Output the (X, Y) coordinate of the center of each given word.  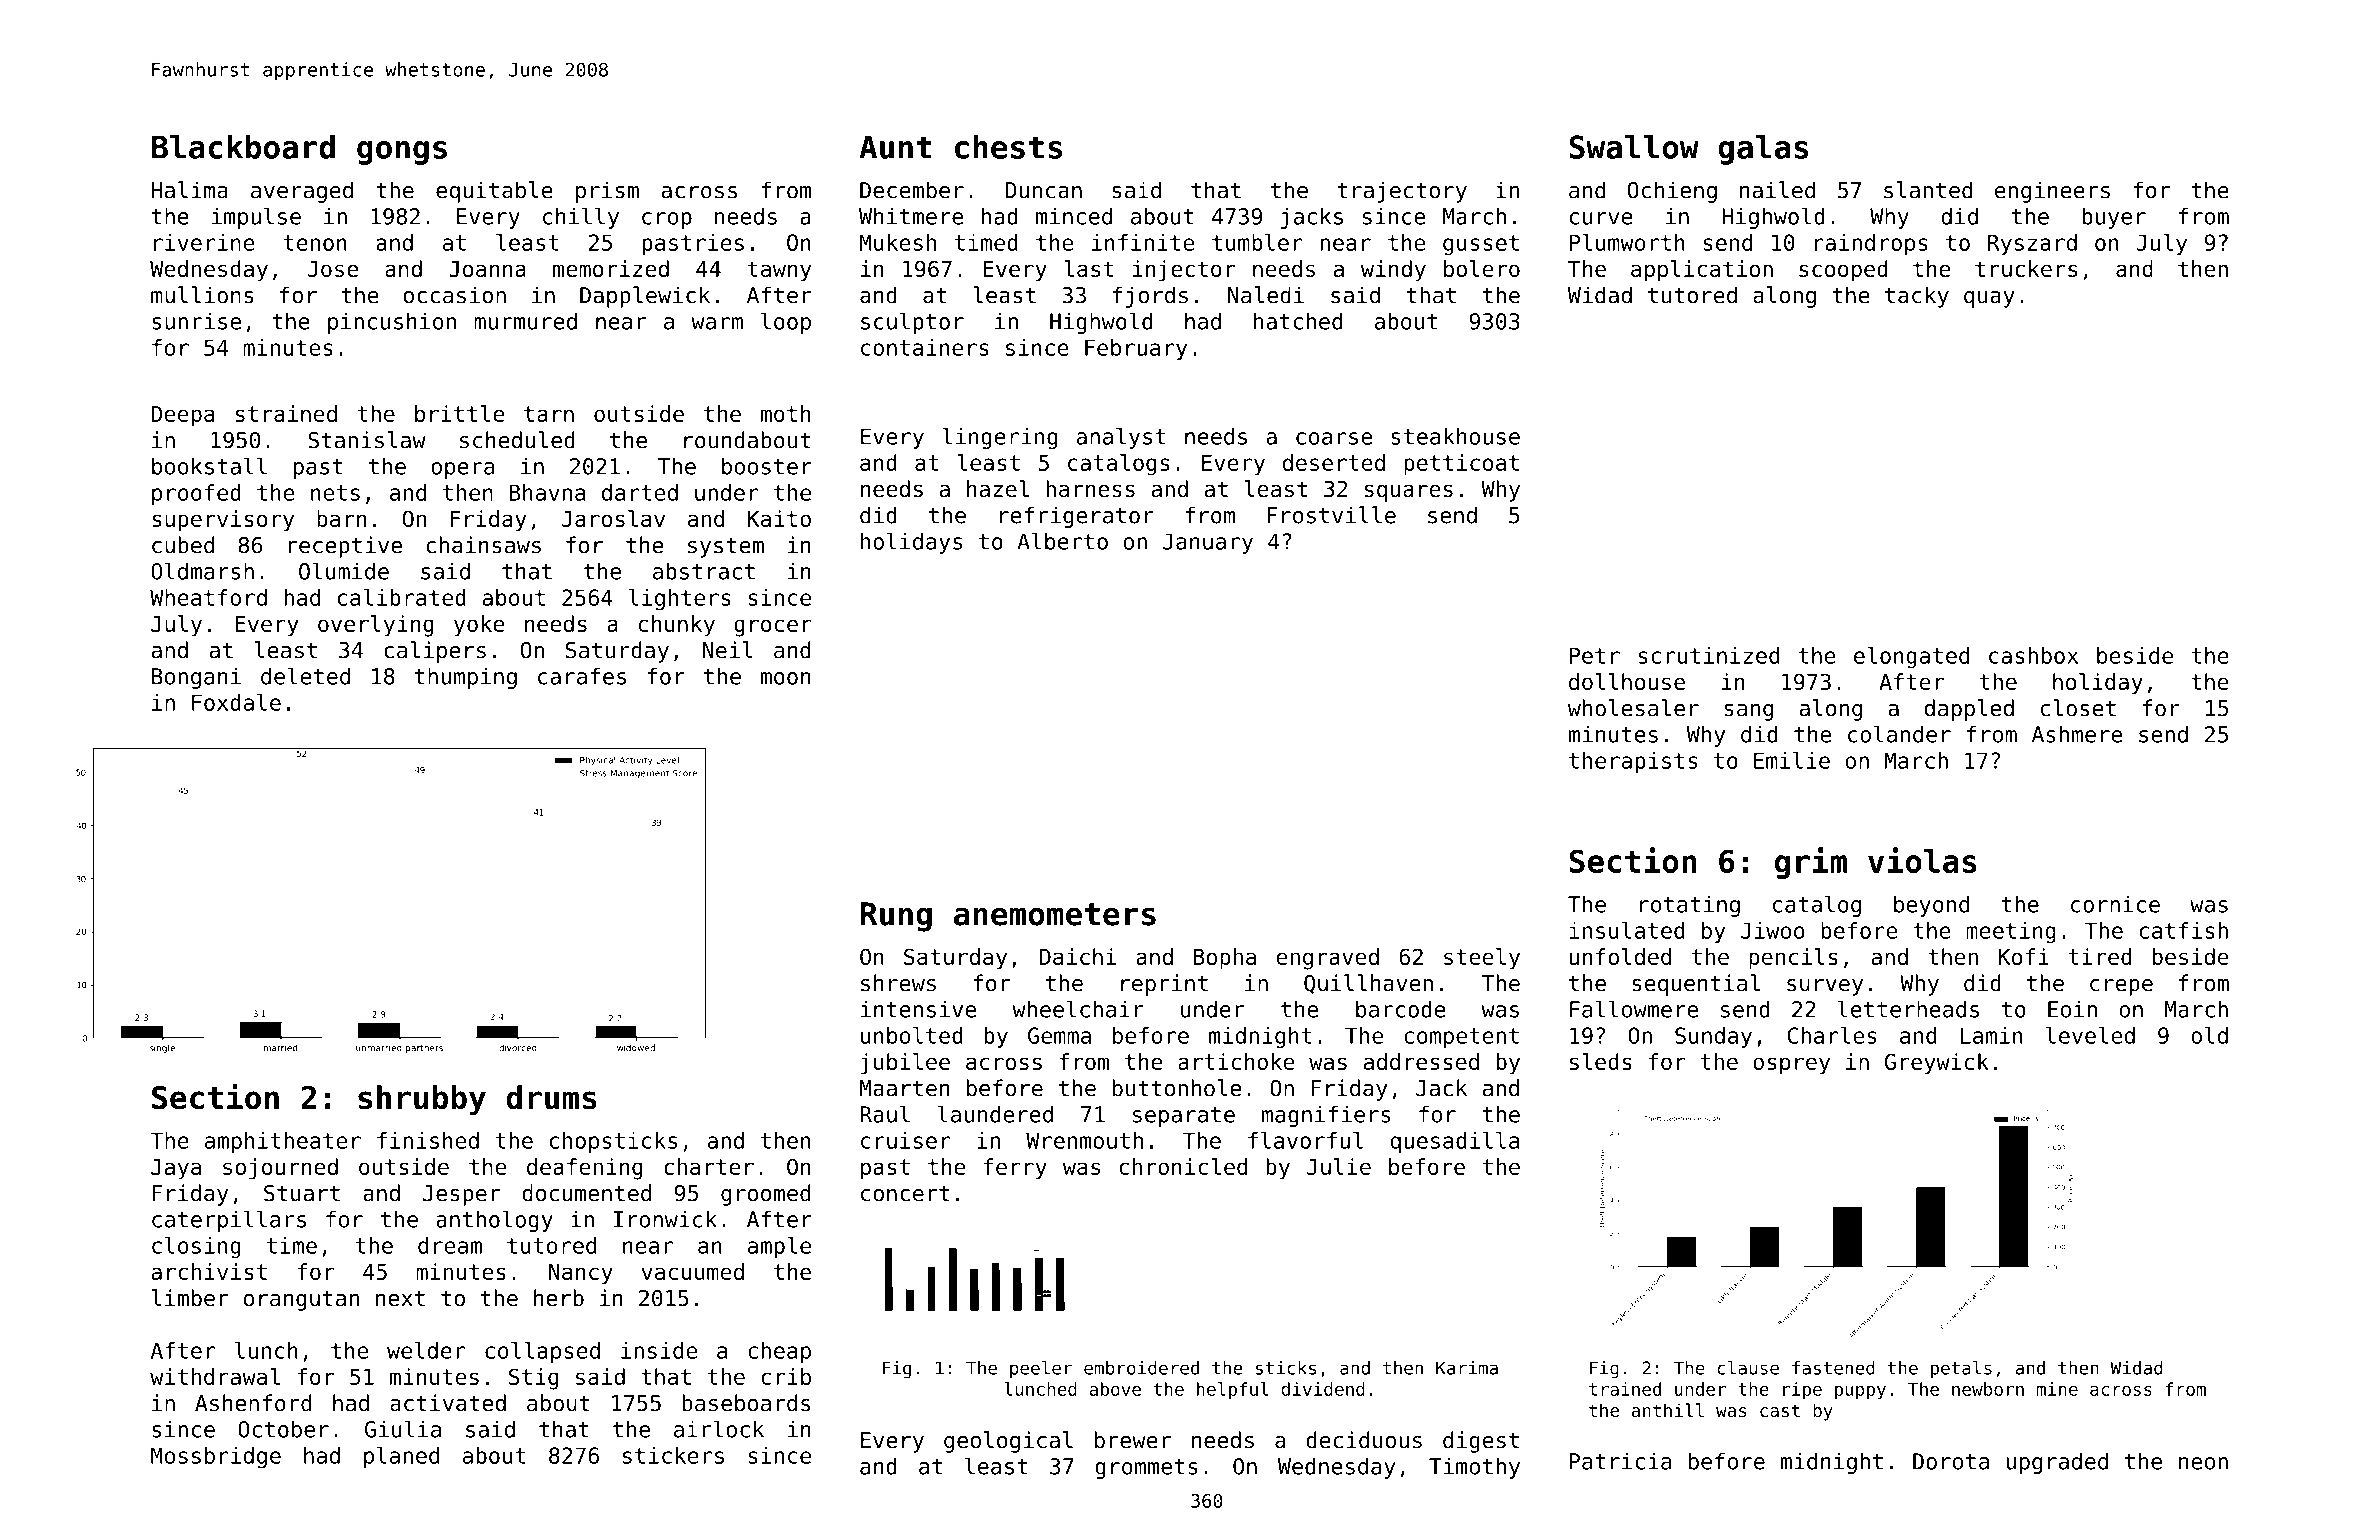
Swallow (1634, 147)
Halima (189, 190)
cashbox (2033, 655)
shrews (898, 983)
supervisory (223, 521)
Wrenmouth (1084, 1140)
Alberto (1062, 541)
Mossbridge (216, 1458)
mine (2057, 1389)
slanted (1928, 190)
